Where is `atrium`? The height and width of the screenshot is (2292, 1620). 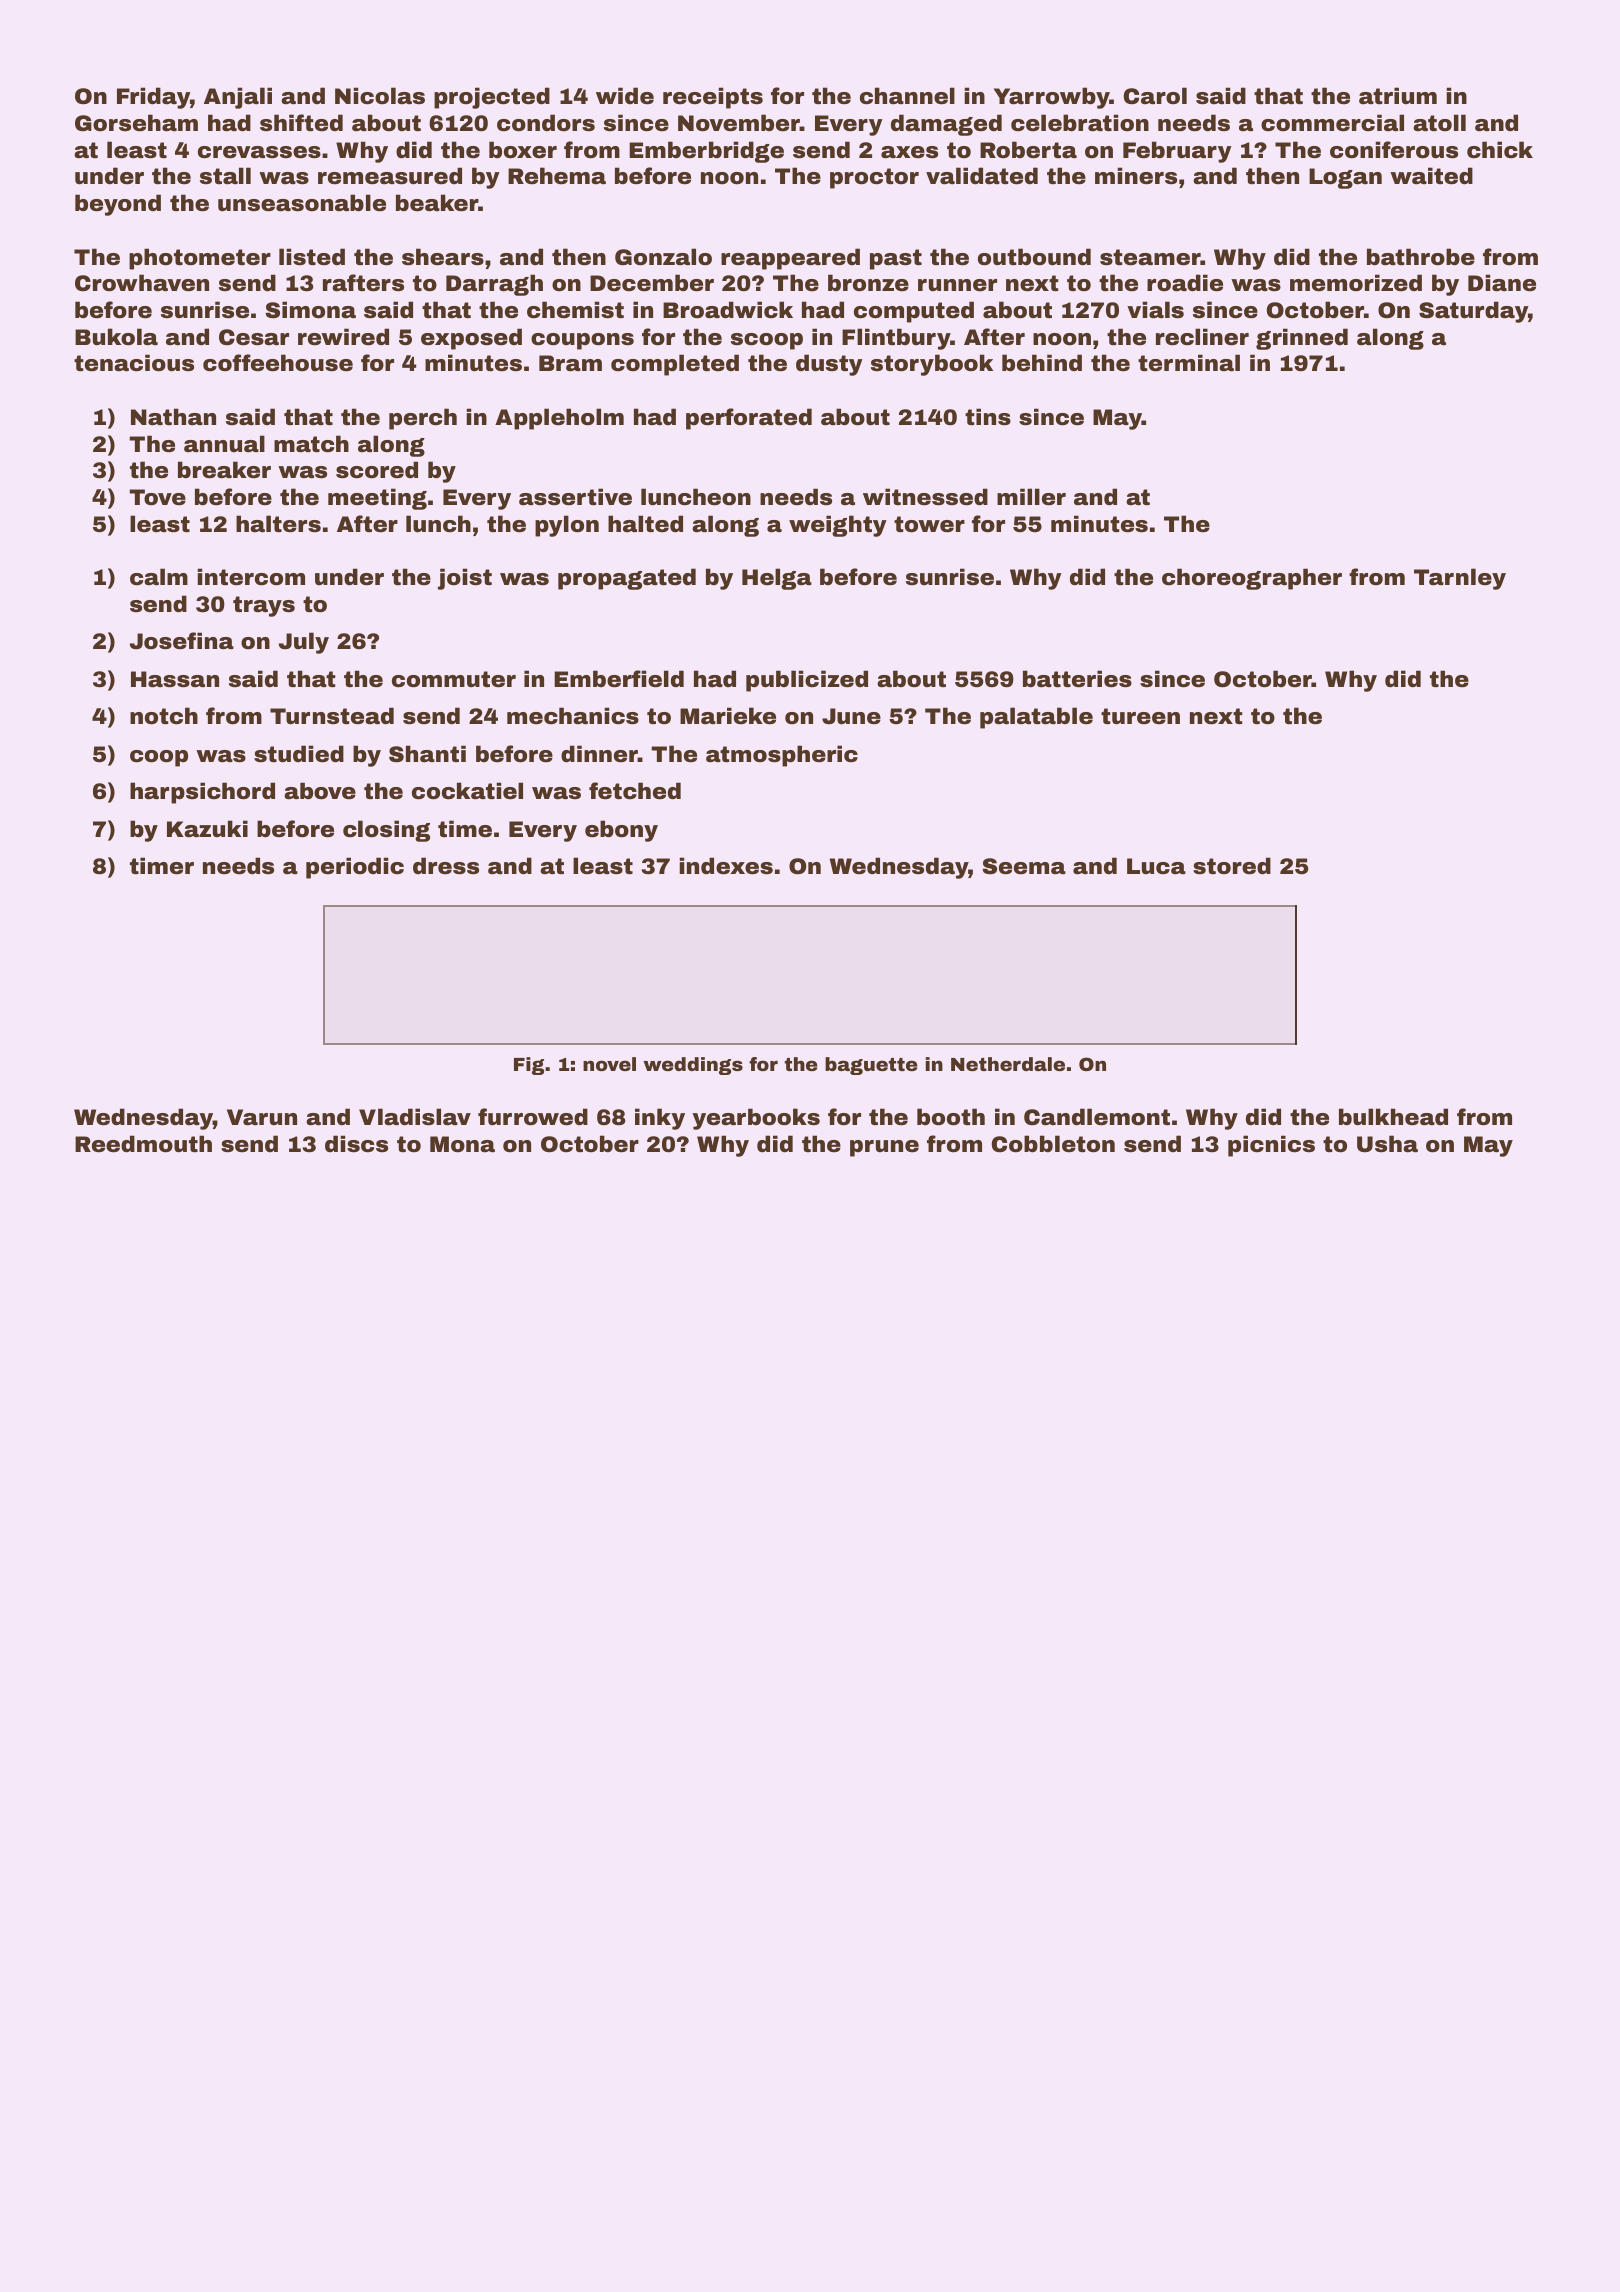
atrium is located at coordinates (1398, 95).
